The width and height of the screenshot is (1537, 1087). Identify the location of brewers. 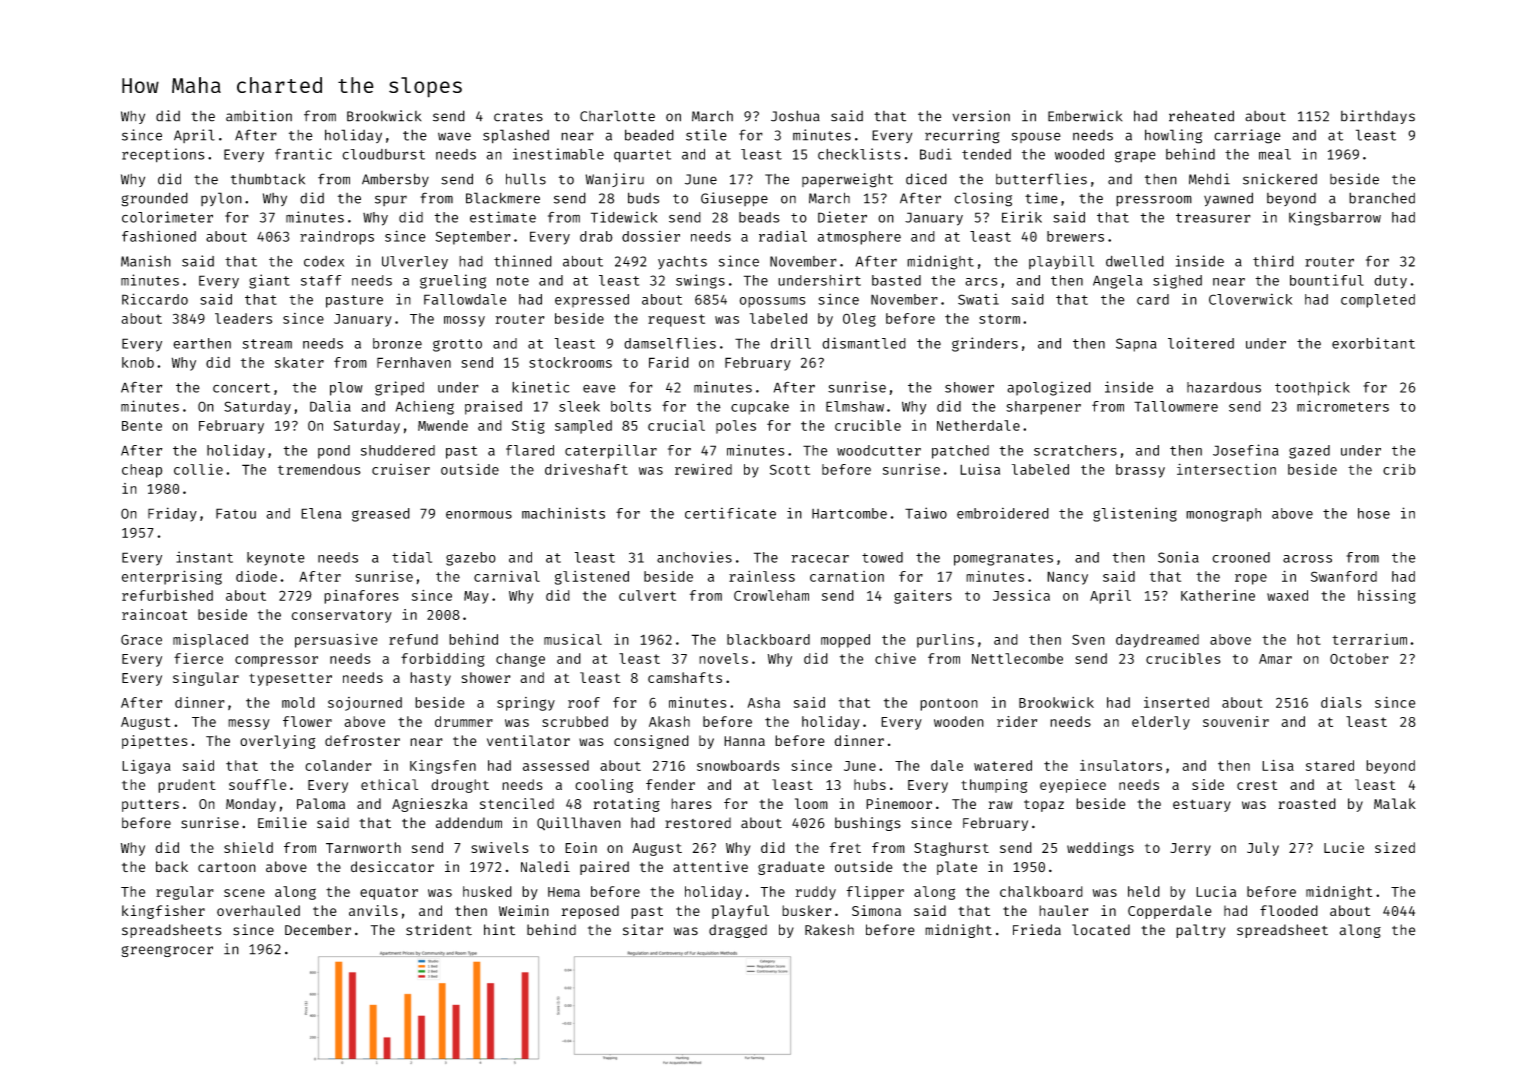
(1075, 236).
